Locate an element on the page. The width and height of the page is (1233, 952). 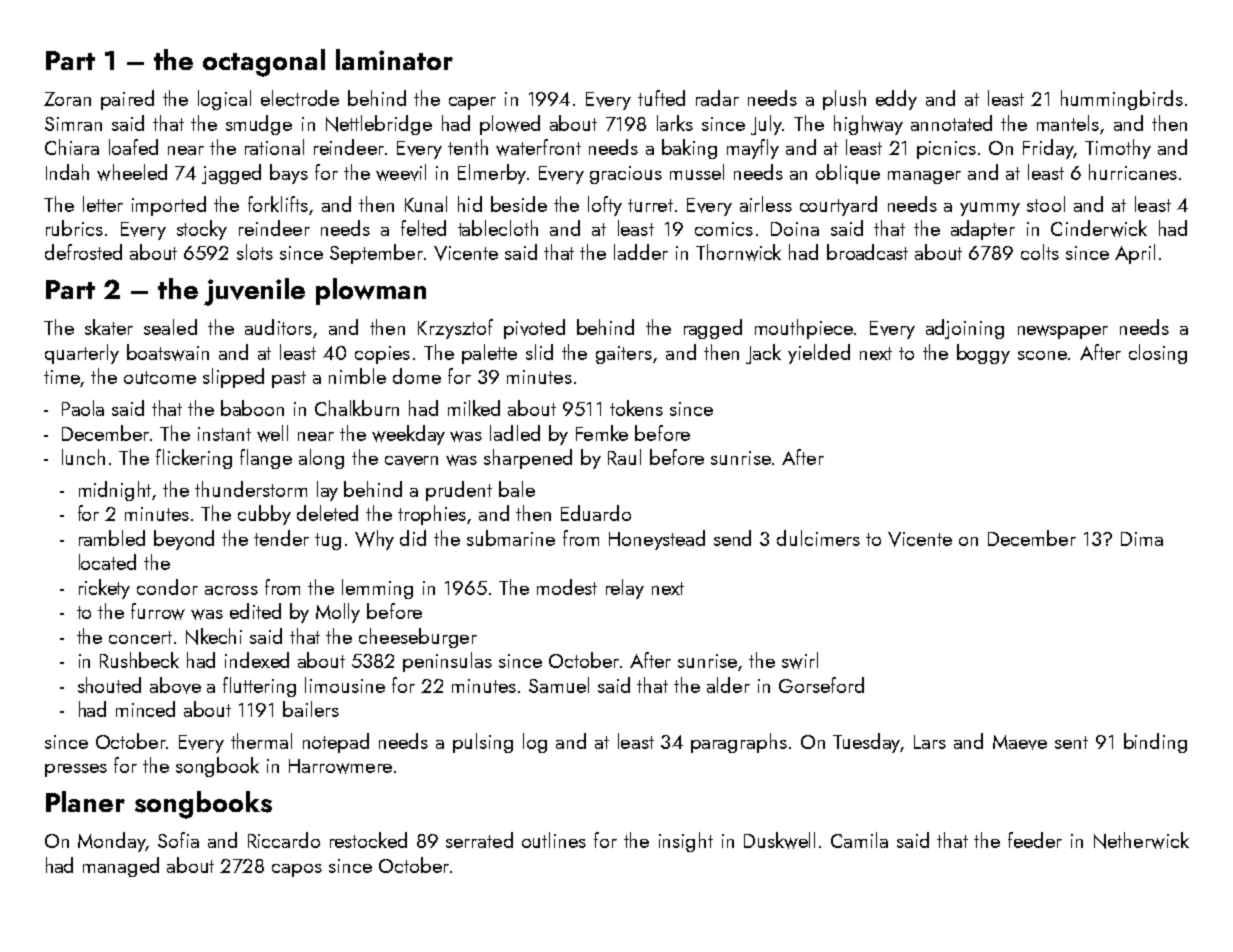
indexed is located at coordinates (257, 660).
